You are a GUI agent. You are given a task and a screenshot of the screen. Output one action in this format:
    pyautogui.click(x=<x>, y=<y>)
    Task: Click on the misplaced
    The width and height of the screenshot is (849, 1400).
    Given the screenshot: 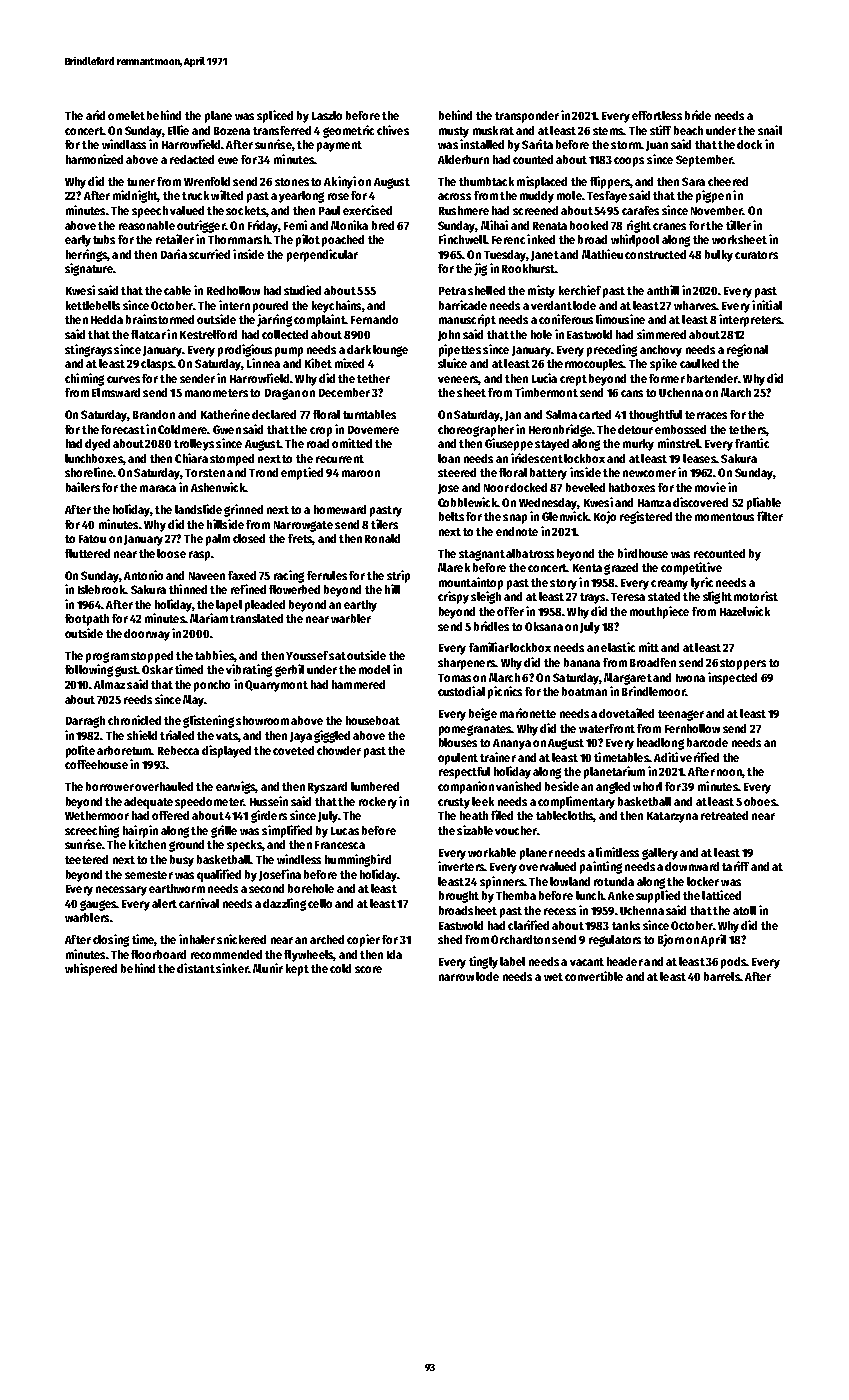 What is the action you would take?
    pyautogui.click(x=542, y=182)
